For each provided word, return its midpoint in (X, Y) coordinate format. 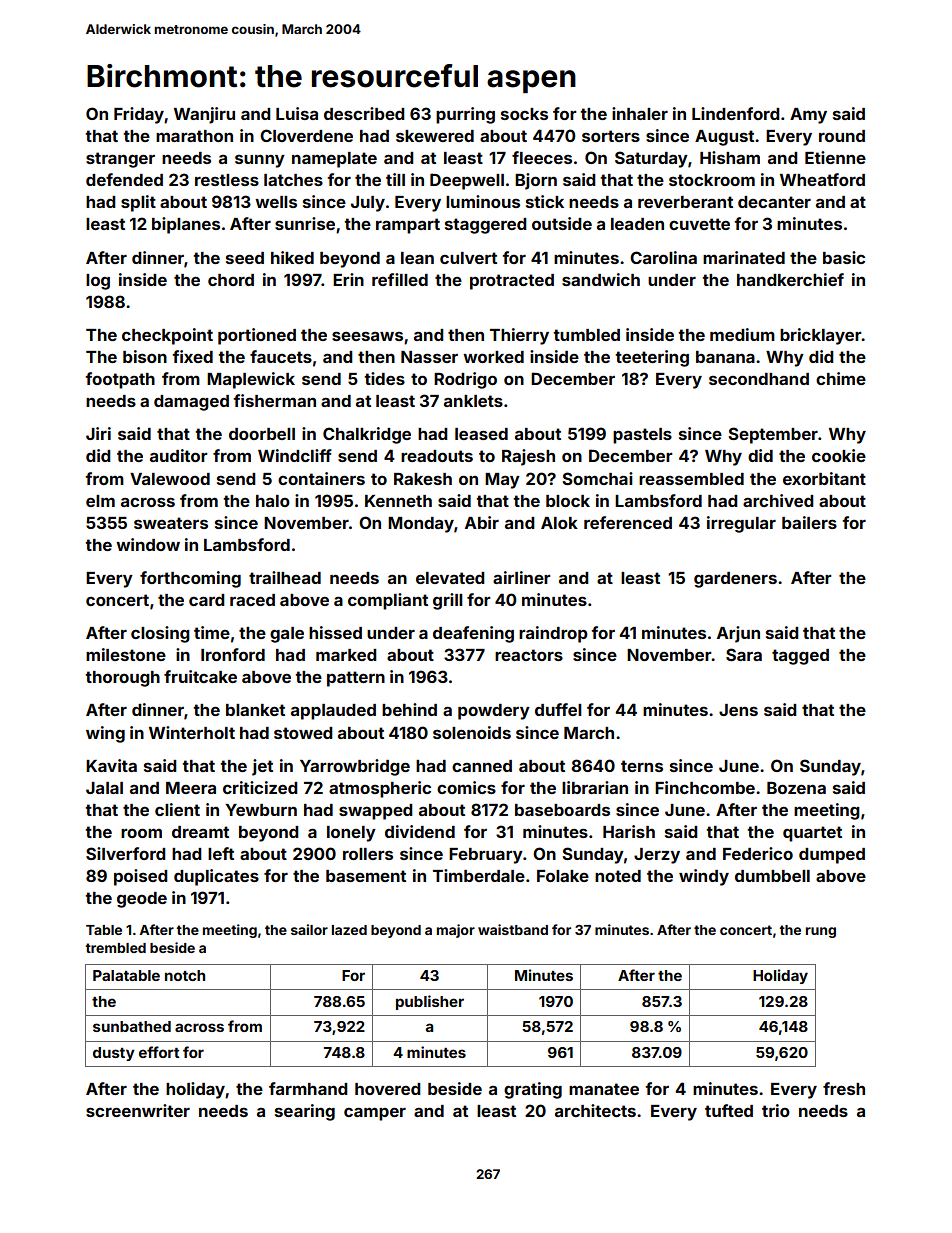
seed (245, 258)
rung (821, 932)
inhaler (640, 113)
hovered (388, 1089)
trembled (115, 948)
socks (524, 114)
